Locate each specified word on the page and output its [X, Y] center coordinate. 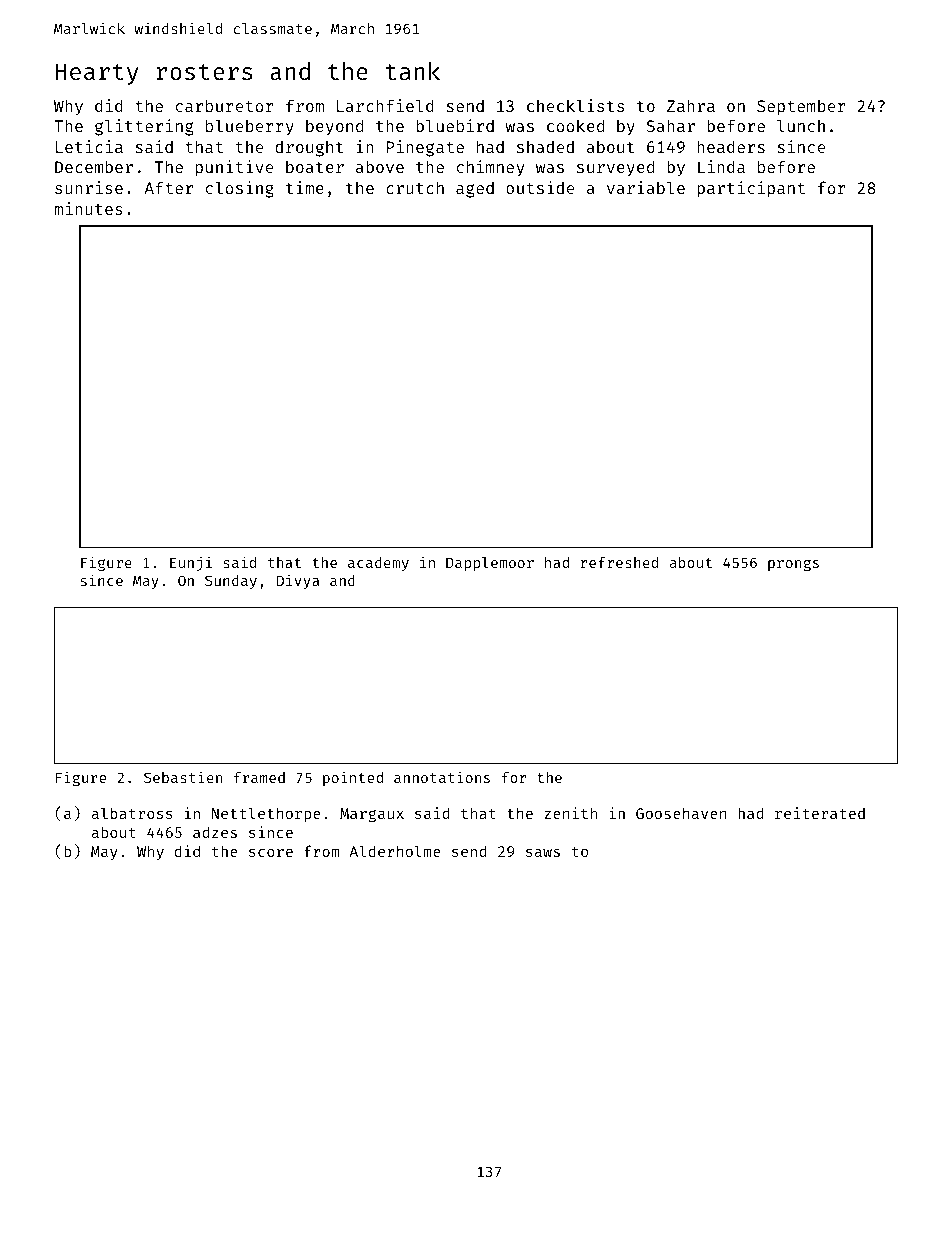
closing [240, 189]
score [271, 852]
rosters [204, 72]
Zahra [691, 105]
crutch [415, 187]
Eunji [191, 563]
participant [751, 189]
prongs [793, 565]
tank [412, 71]
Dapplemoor [490, 564]
